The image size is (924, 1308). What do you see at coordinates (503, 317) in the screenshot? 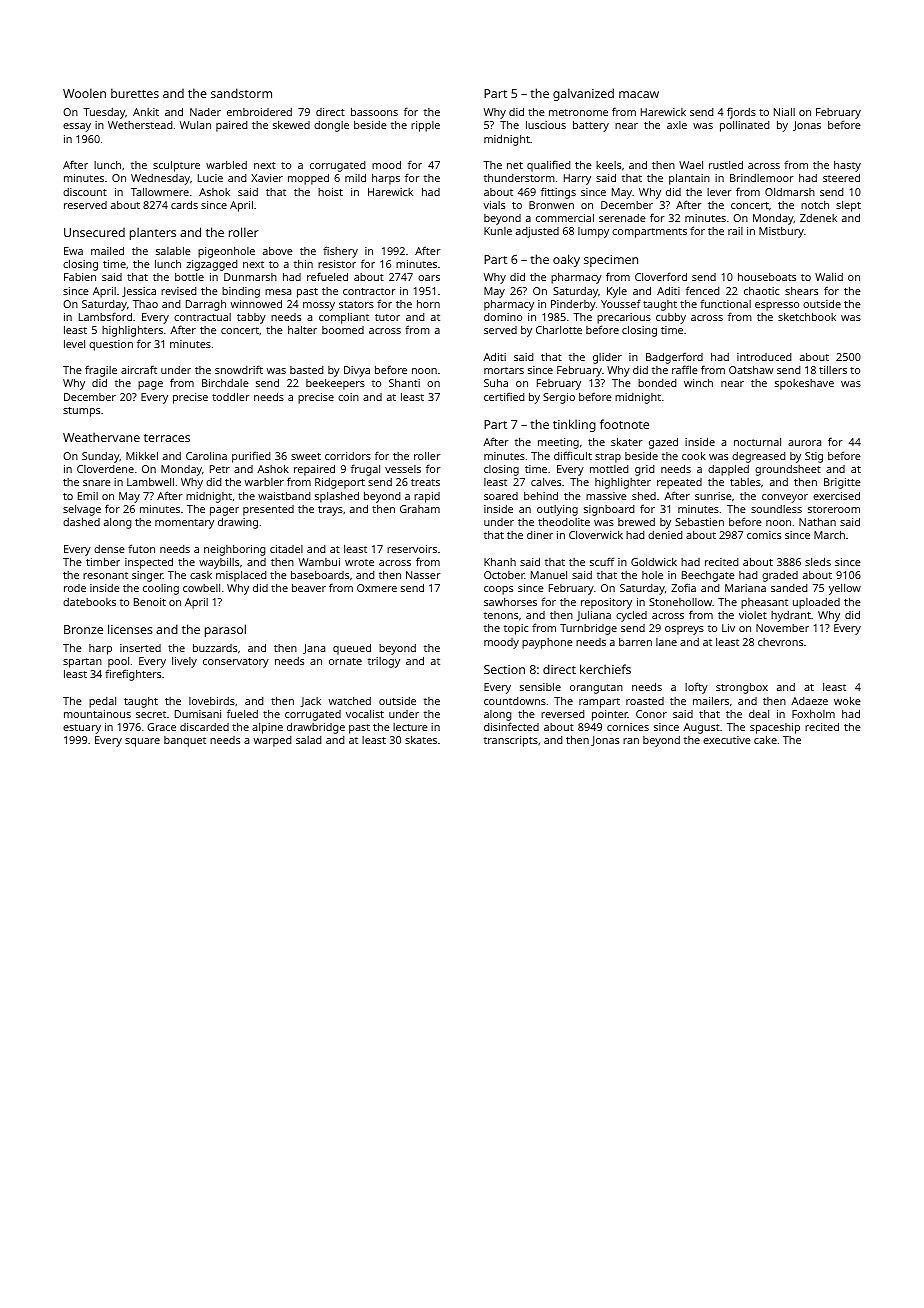
I see `domino` at bounding box center [503, 317].
